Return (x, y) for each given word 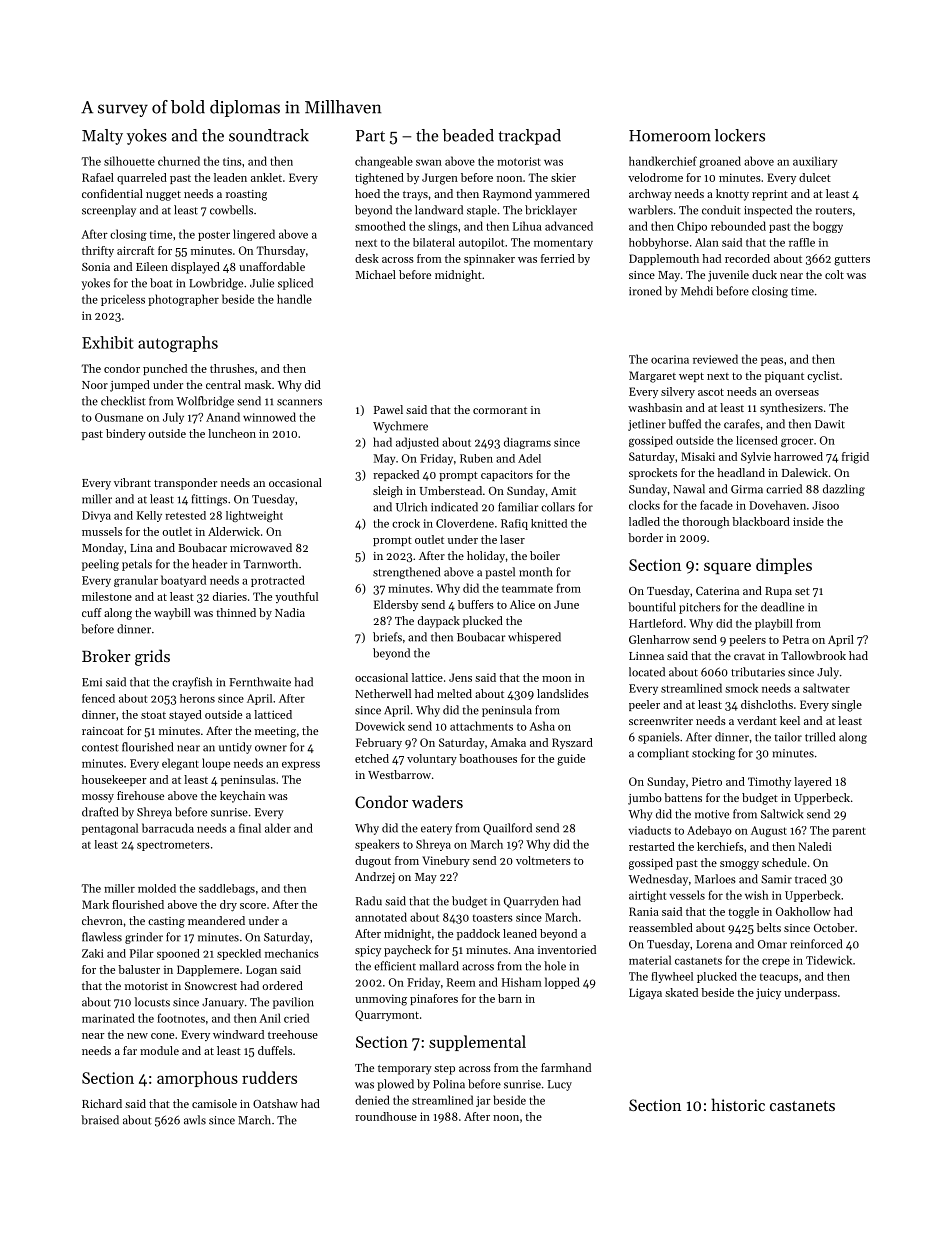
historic (738, 1104)
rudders (269, 1077)
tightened (379, 179)
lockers (740, 135)
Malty (102, 137)
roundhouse (386, 1116)
